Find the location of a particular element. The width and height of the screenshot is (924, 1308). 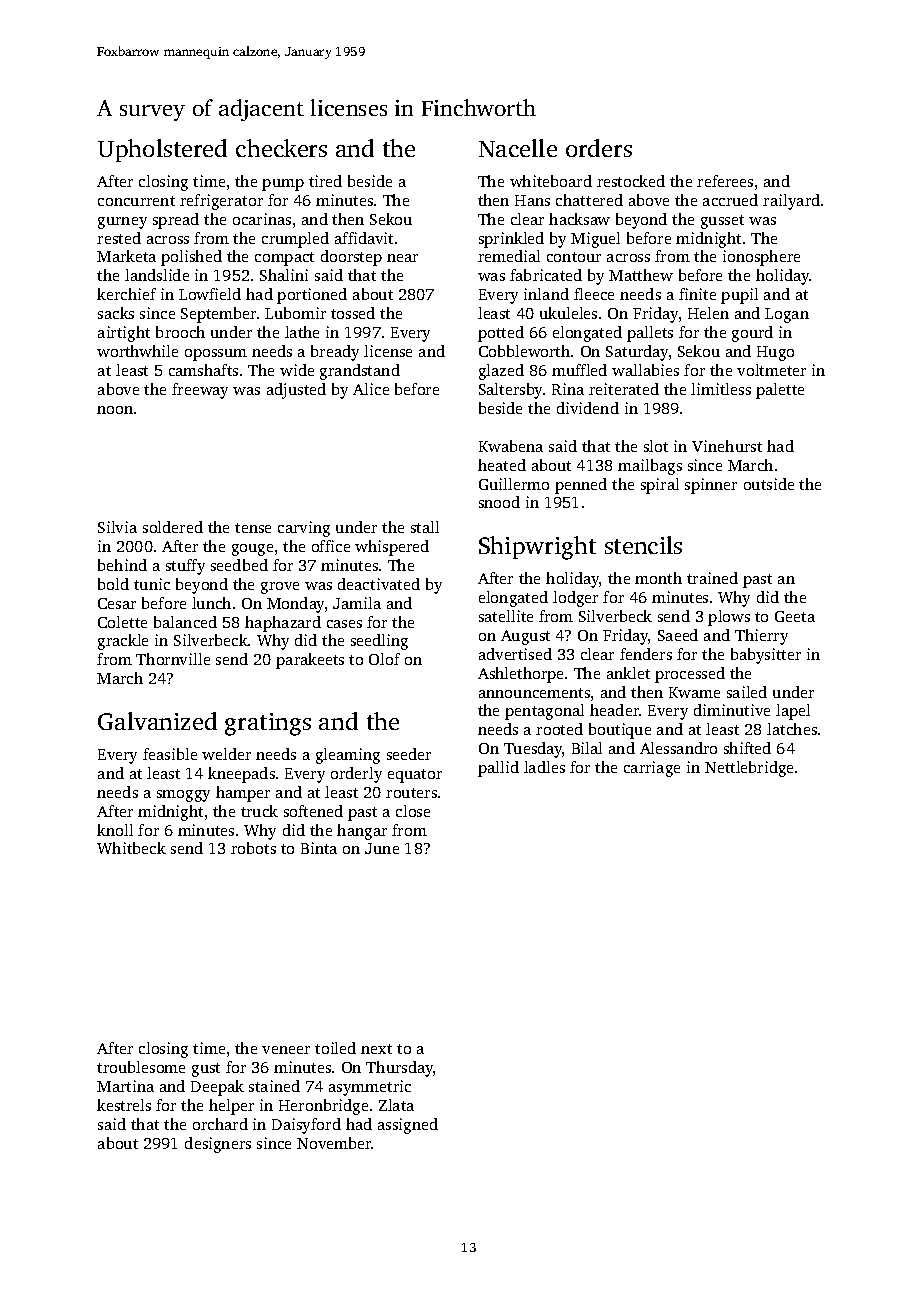

checkers is located at coordinates (281, 148).
